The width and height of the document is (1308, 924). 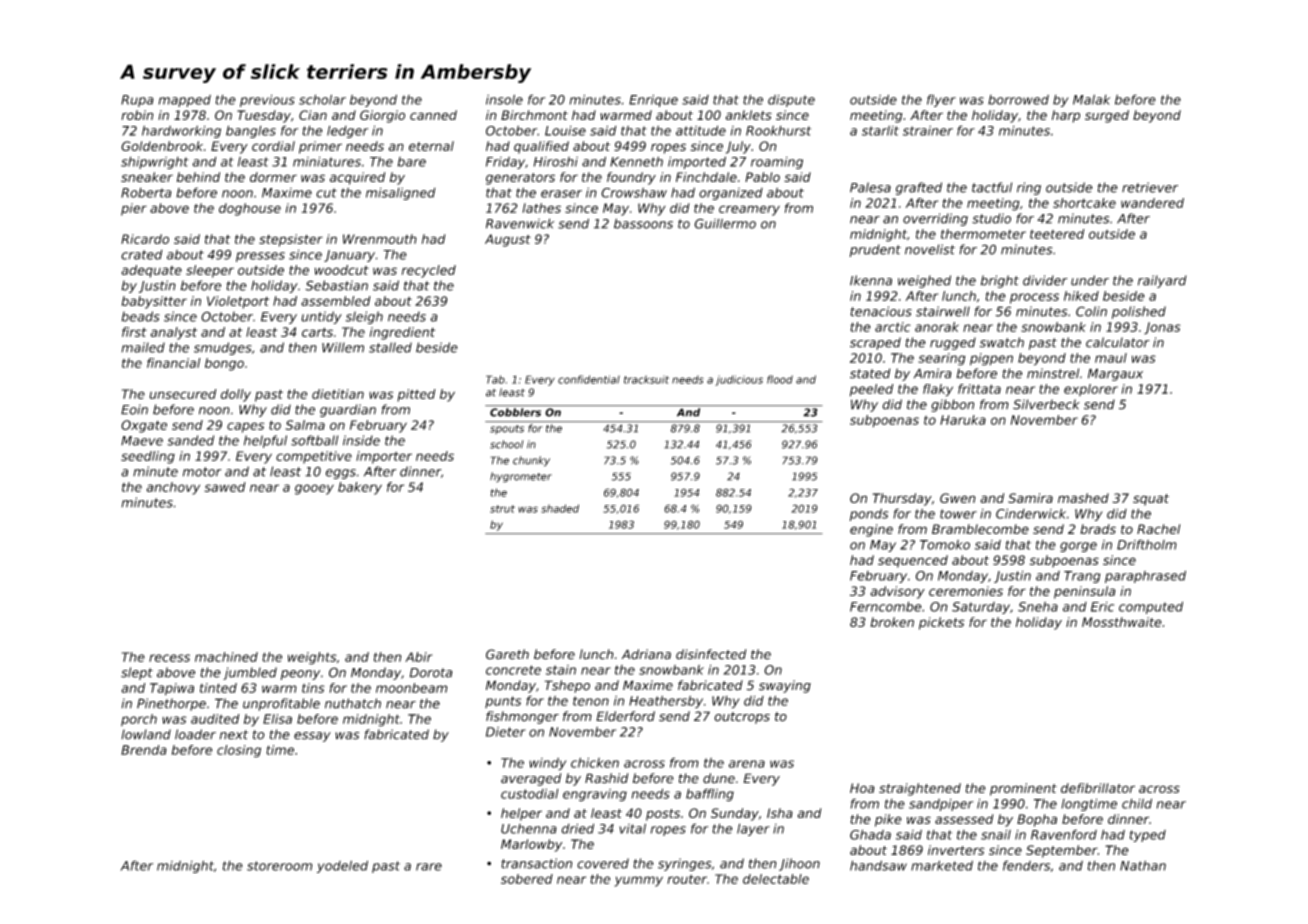 What do you see at coordinates (144, 750) in the document?
I see `Brenda` at bounding box center [144, 750].
